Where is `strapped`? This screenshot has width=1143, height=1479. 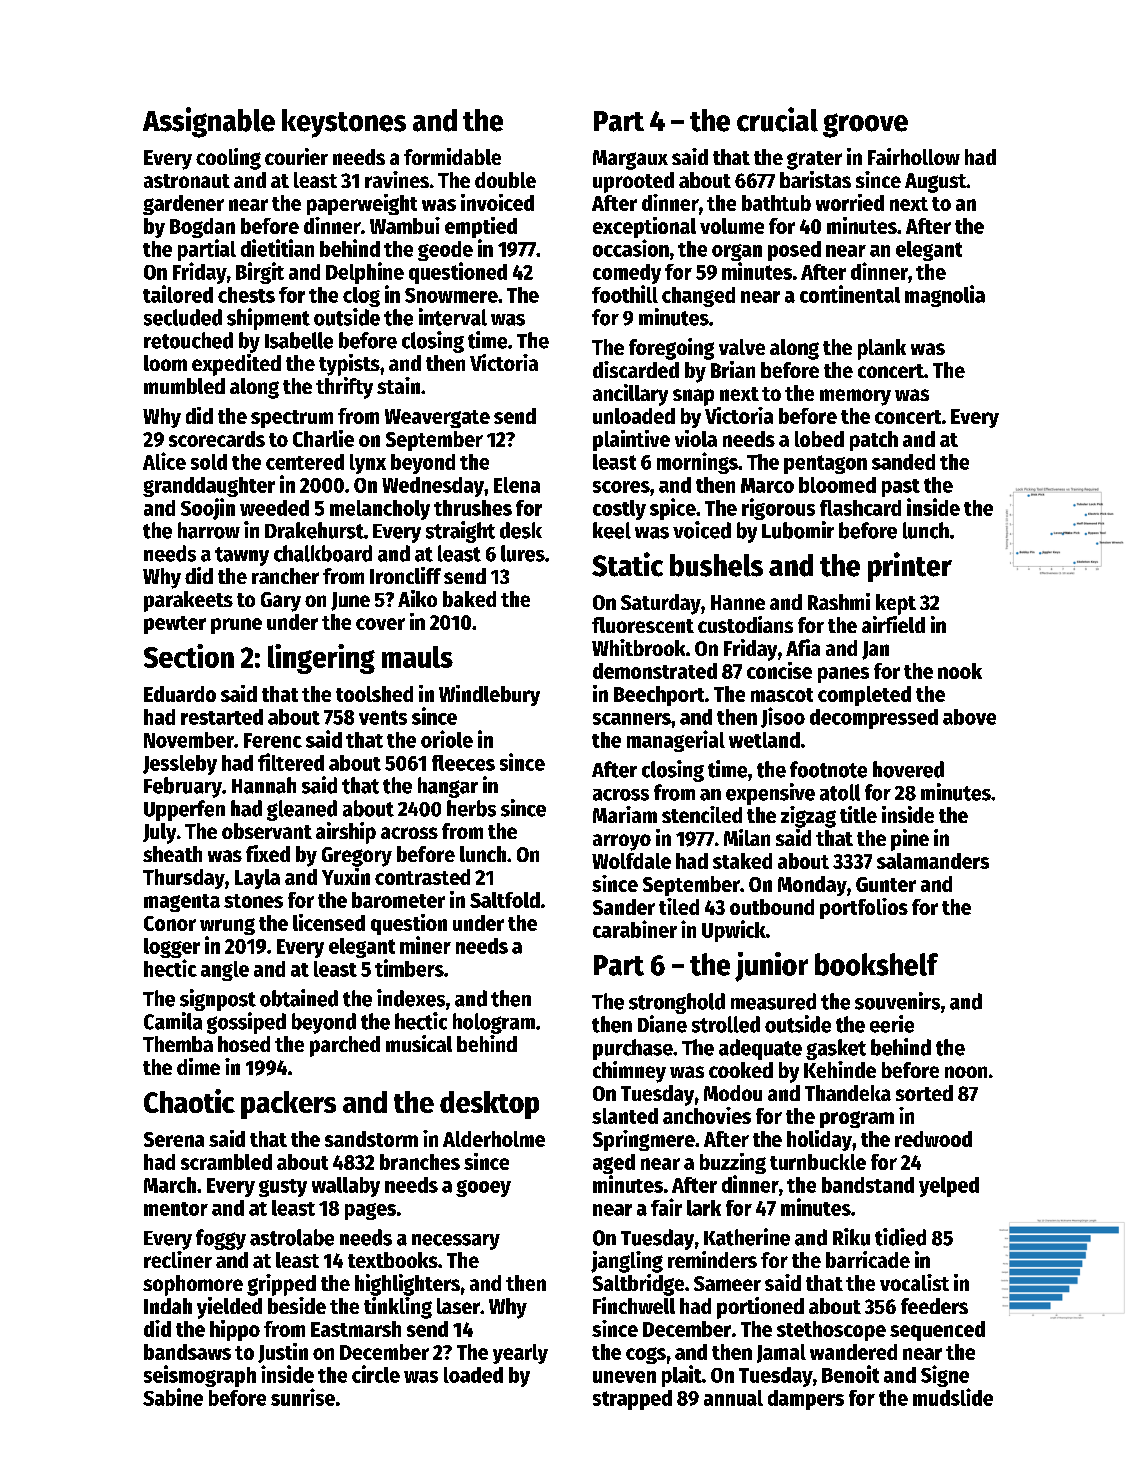
strapped is located at coordinates (632, 1400).
